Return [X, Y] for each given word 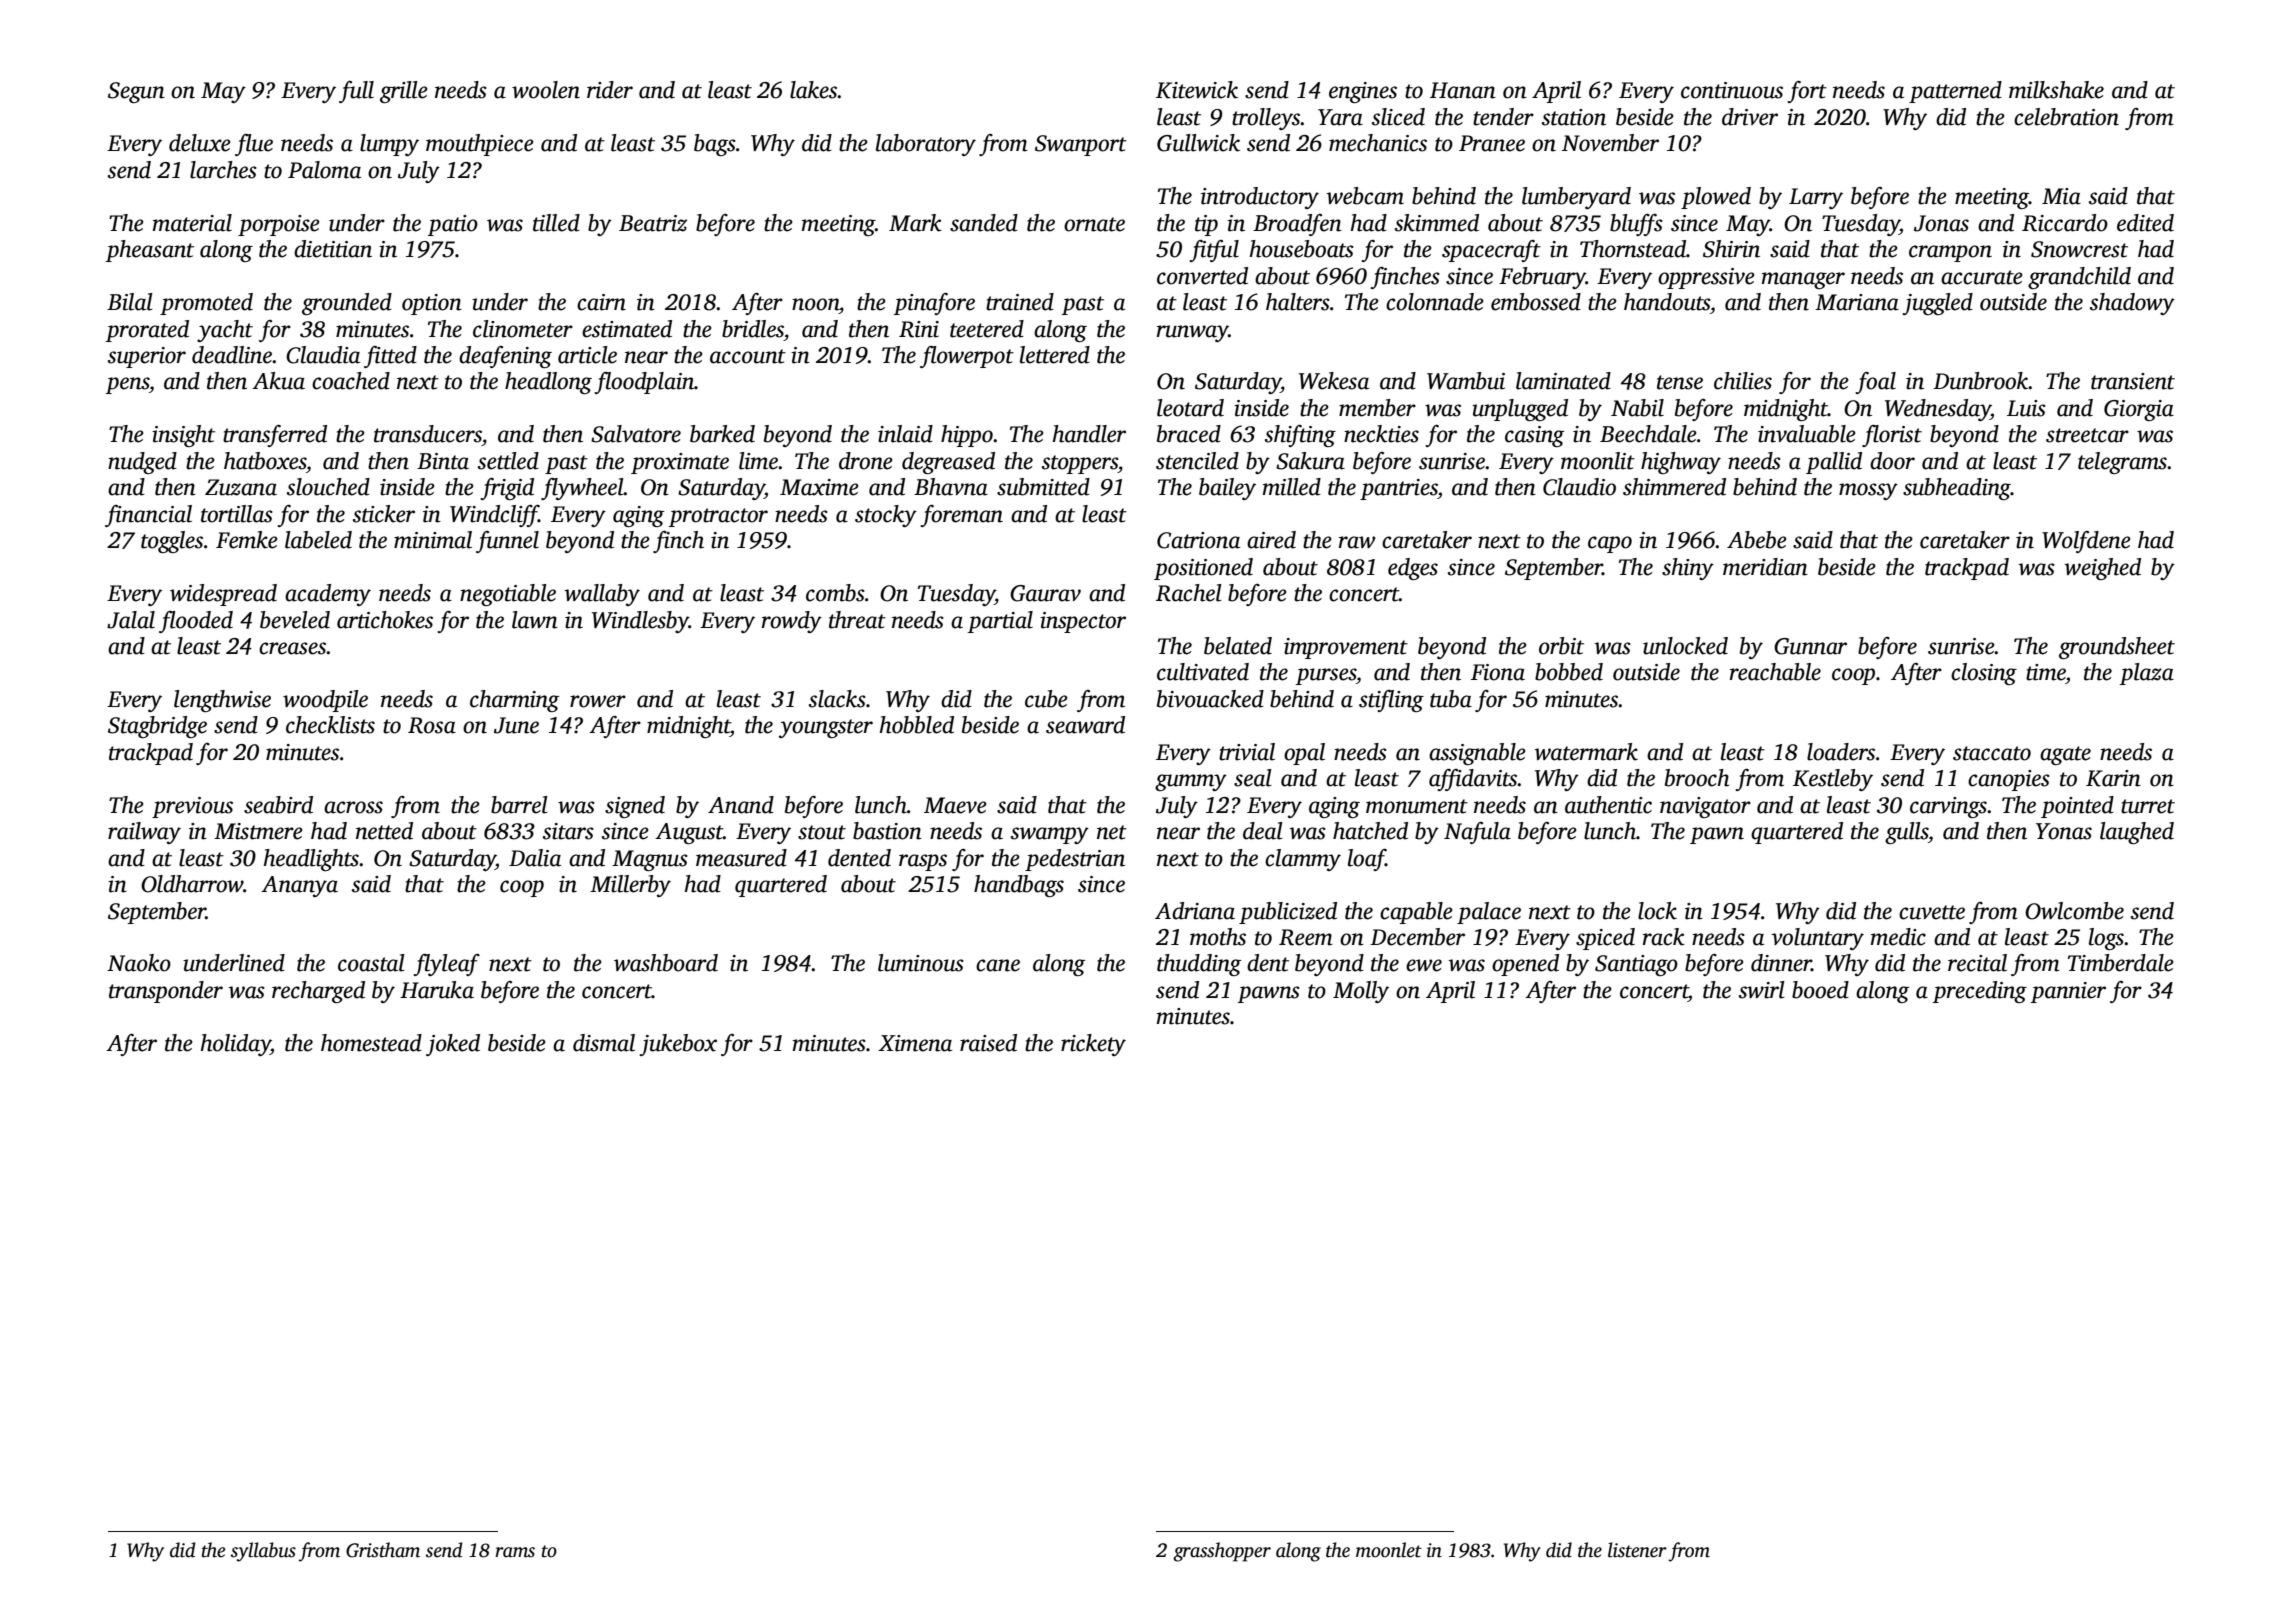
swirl [1762, 990]
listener [1637, 1550]
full [356, 92]
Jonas [1941, 223]
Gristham [383, 1550]
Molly [1361, 992]
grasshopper [1222, 1552]
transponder [166, 992]
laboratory [926, 145]
